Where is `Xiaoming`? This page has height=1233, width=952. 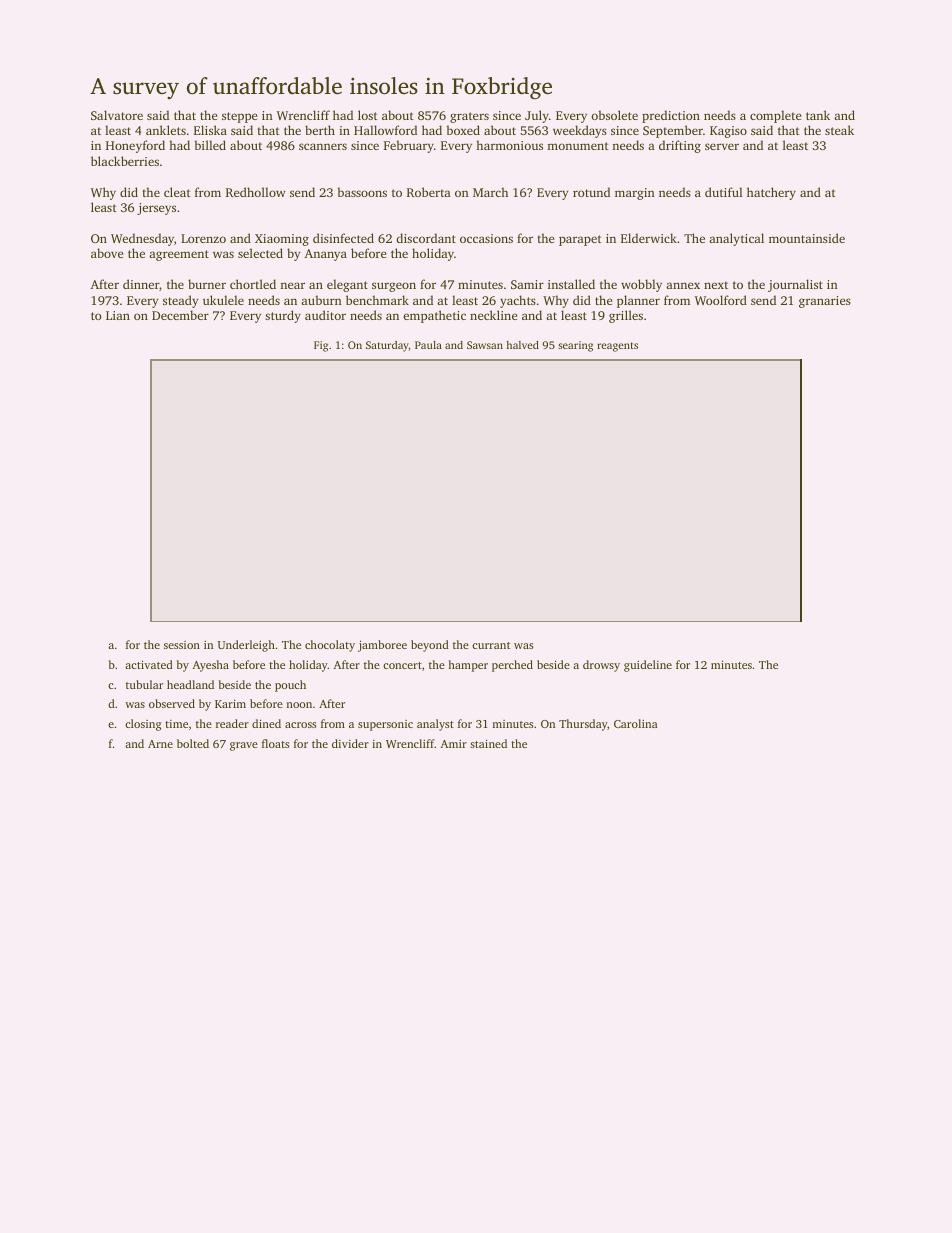 Xiaoming is located at coordinates (282, 240).
